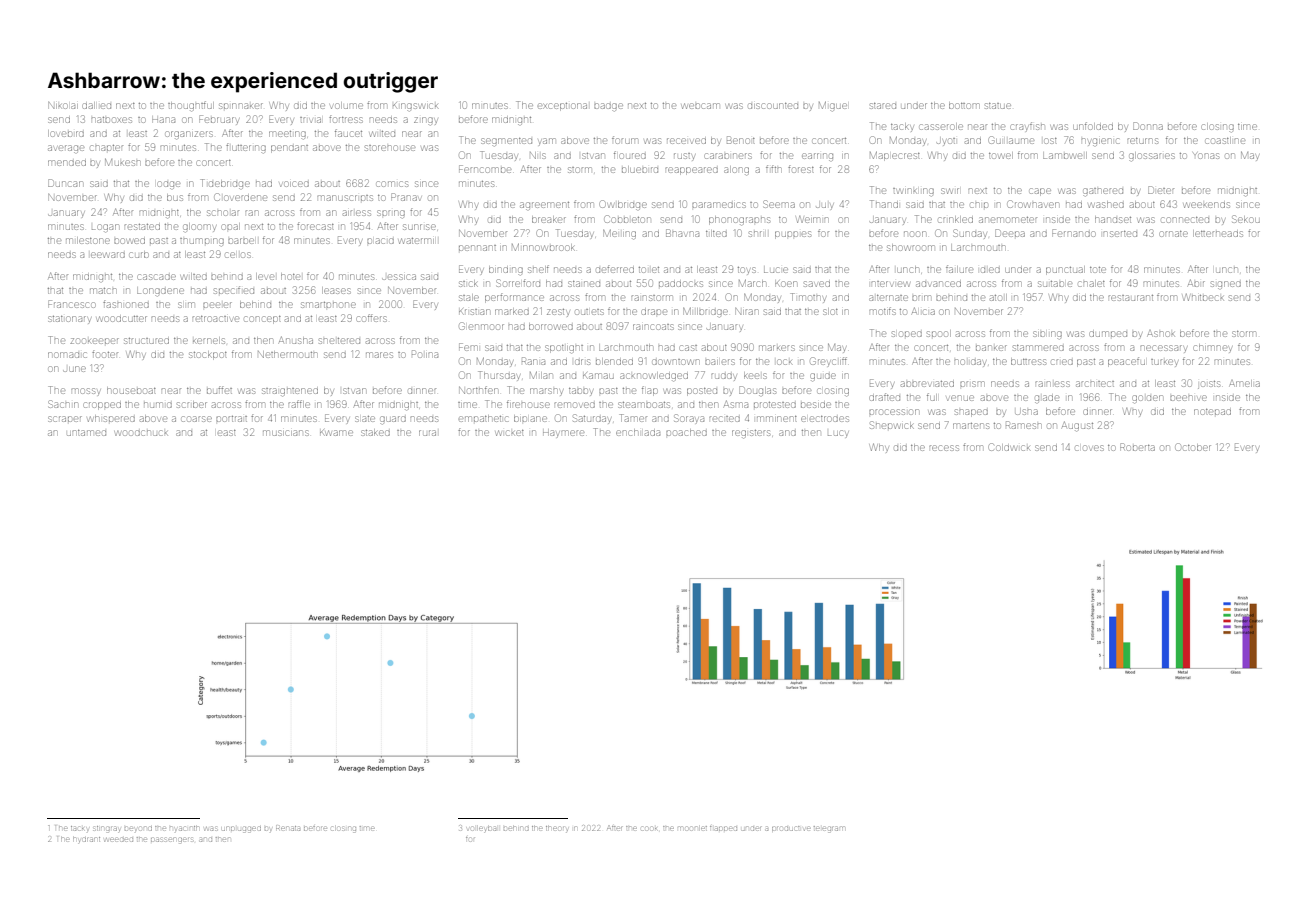 The width and height of the page is (1308, 924). What do you see at coordinates (86, 433) in the page?
I see `untamed` at bounding box center [86, 433].
